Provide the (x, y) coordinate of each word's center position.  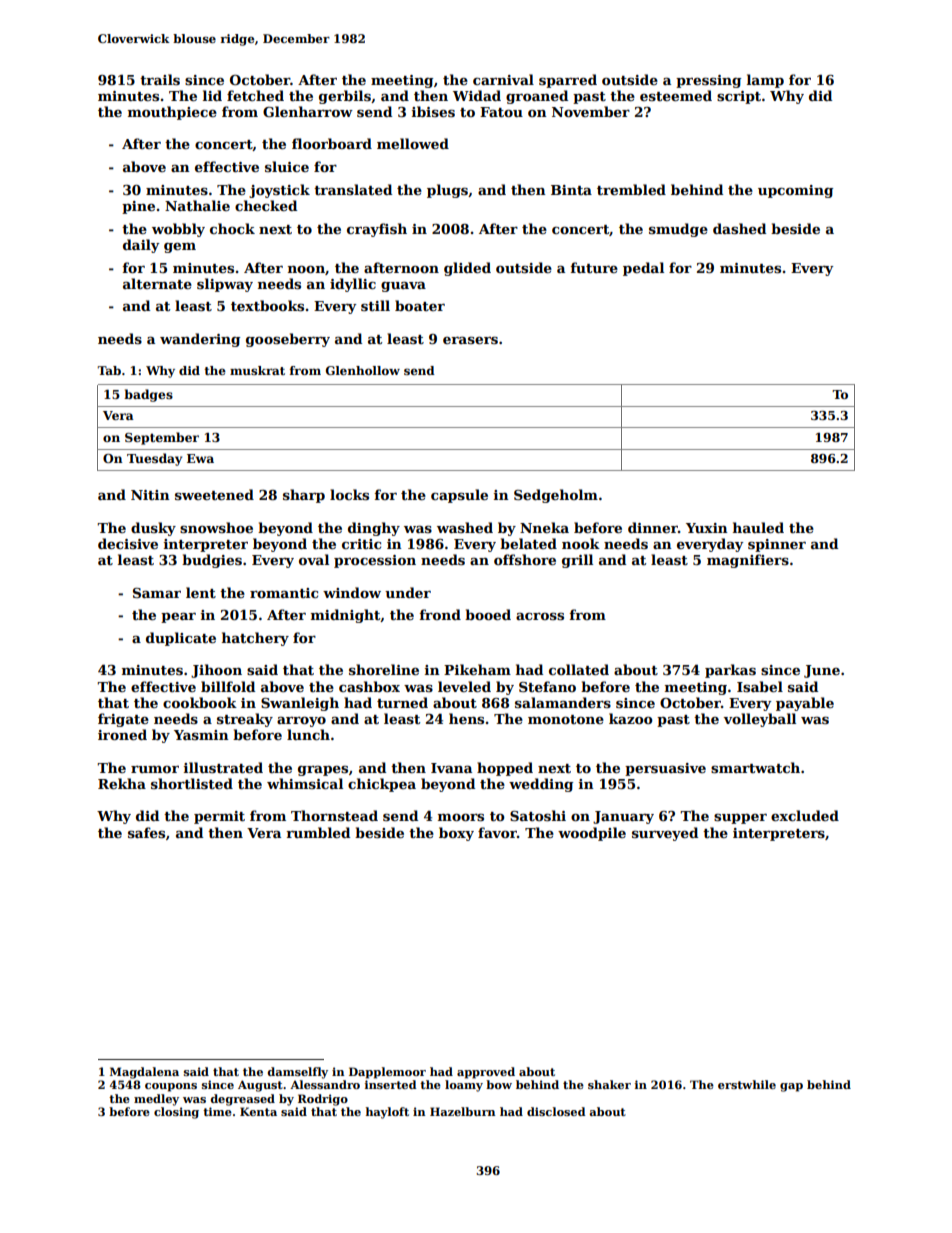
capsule (459, 496)
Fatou (501, 112)
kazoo (631, 718)
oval (314, 559)
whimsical (305, 783)
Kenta (258, 1111)
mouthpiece (172, 113)
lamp (765, 81)
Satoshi (538, 815)
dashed (739, 228)
